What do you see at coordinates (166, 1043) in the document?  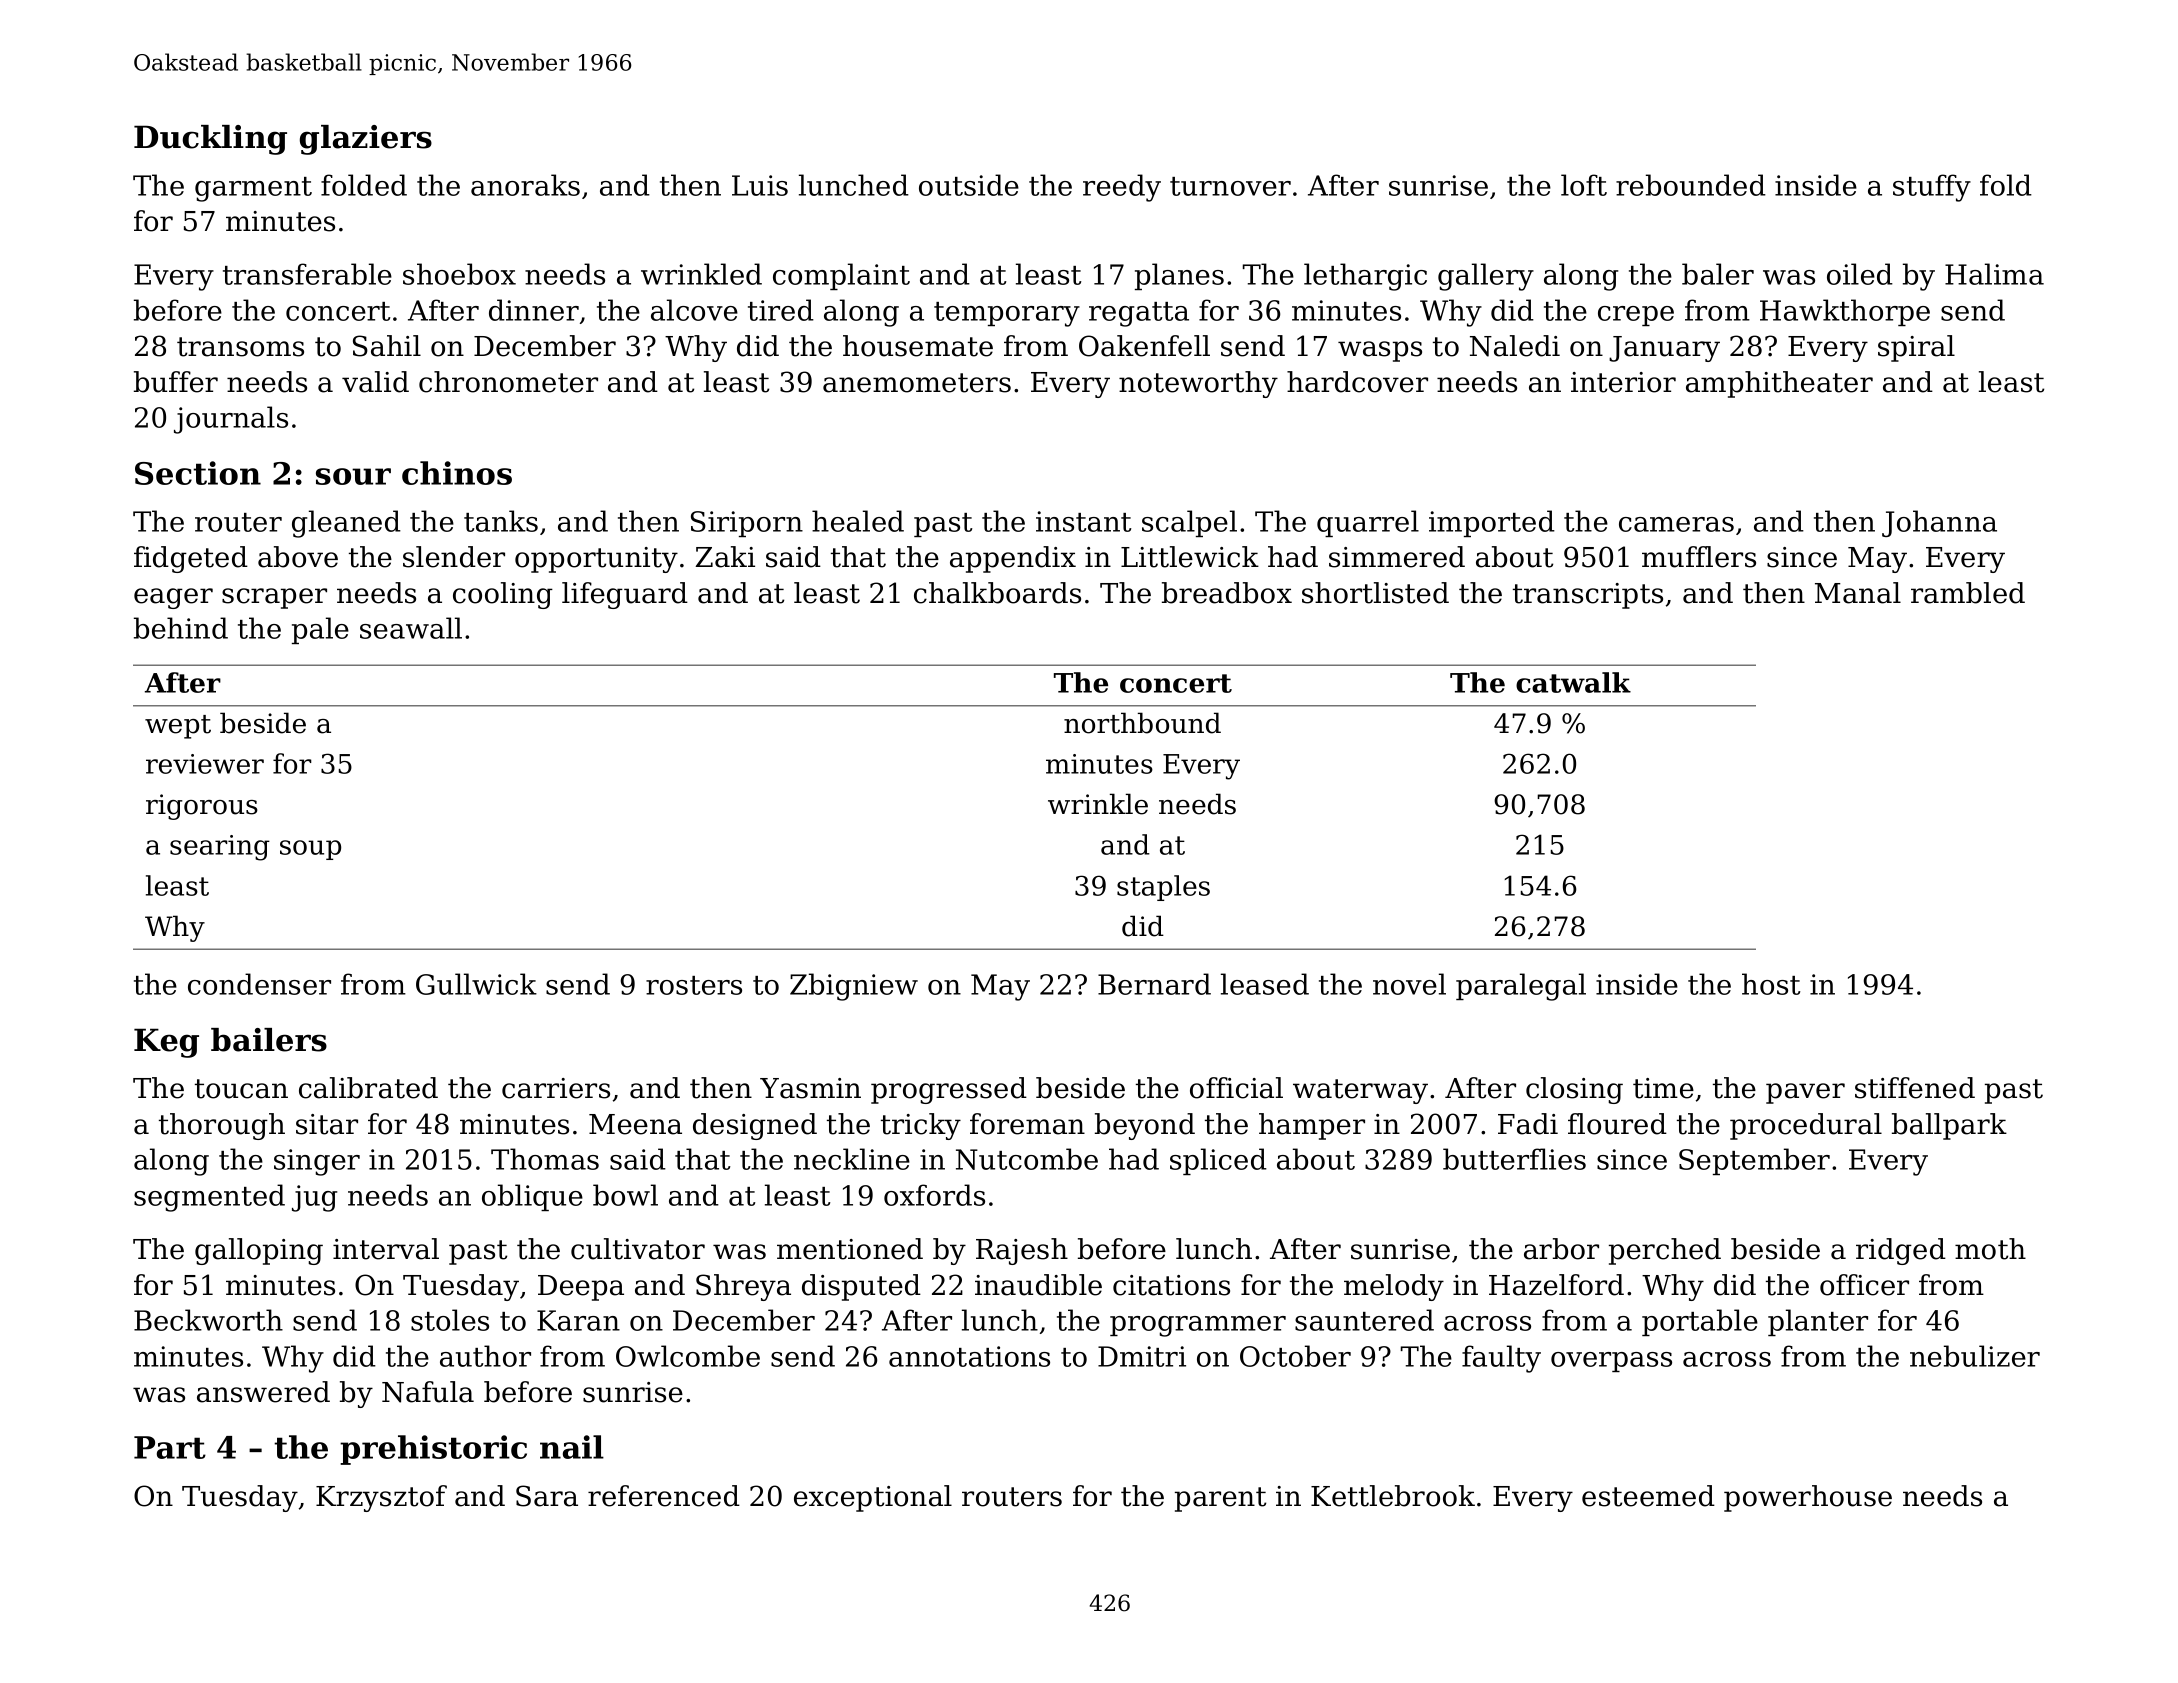 I see `Keg` at bounding box center [166, 1043].
